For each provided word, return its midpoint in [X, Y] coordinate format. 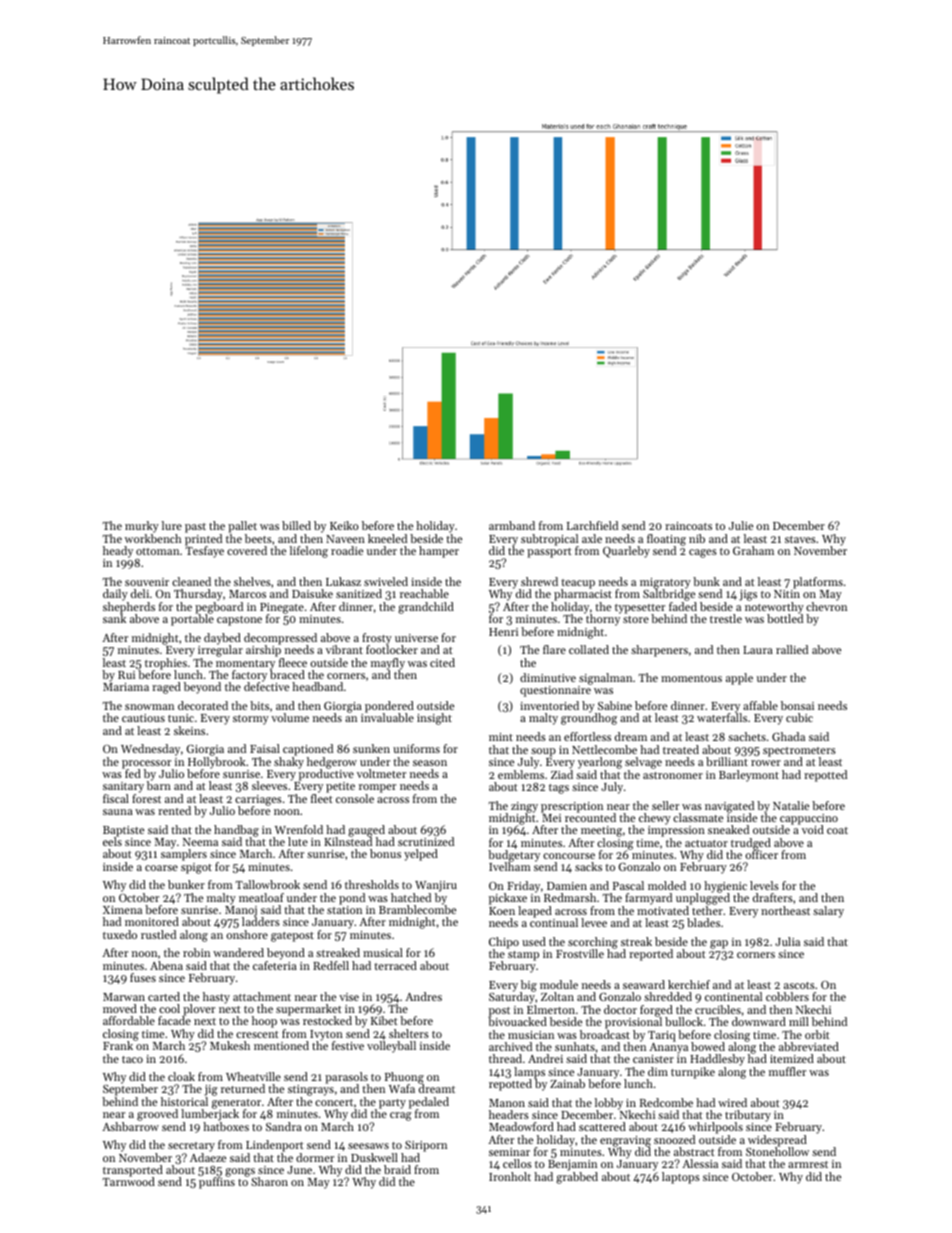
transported [133, 1171]
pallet [242, 527]
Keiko [344, 525]
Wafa [402, 1089]
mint [501, 737]
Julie [741, 525]
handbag [236, 831]
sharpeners [659, 651]
